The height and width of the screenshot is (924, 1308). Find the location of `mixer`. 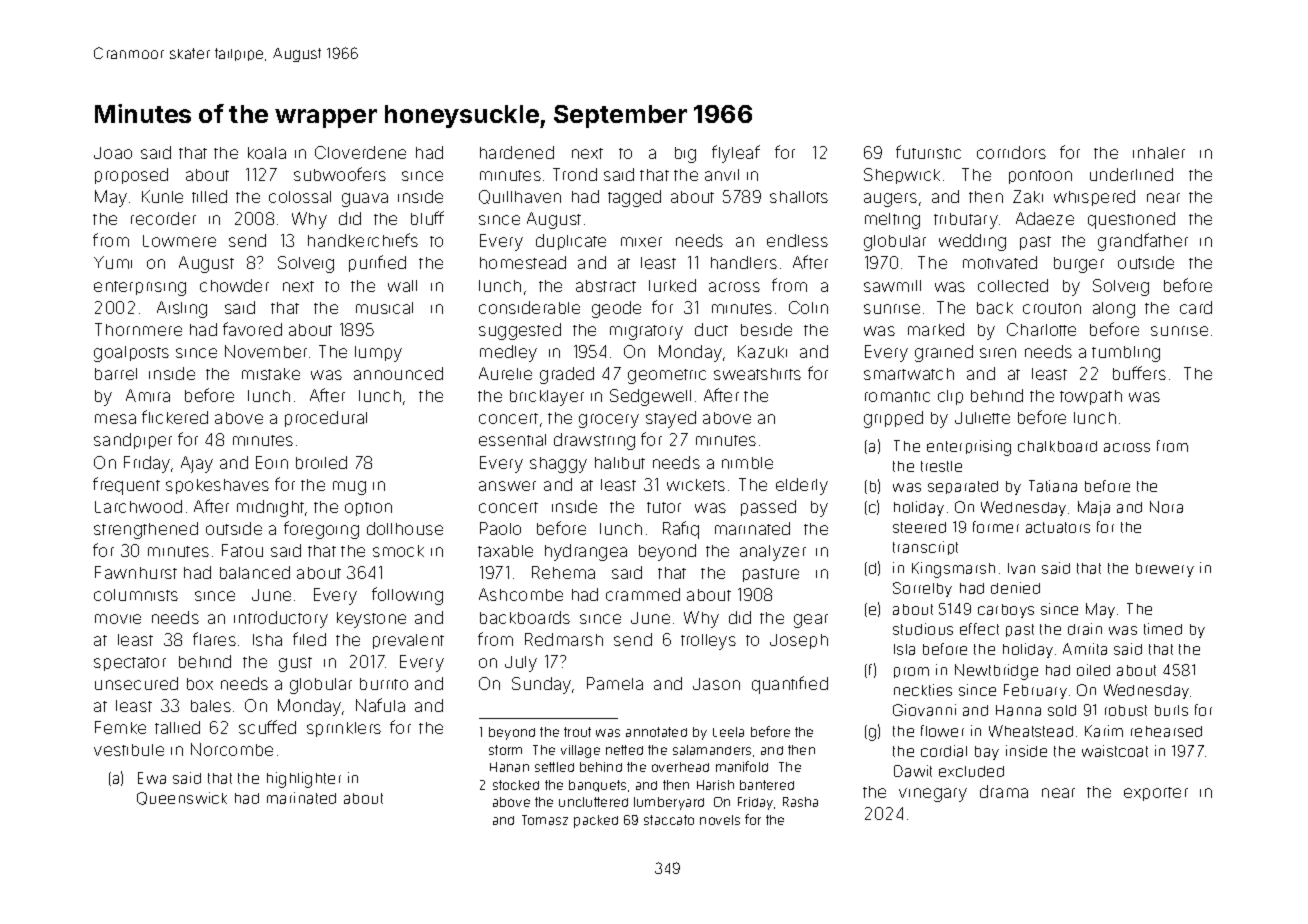

mixer is located at coordinates (641, 242).
